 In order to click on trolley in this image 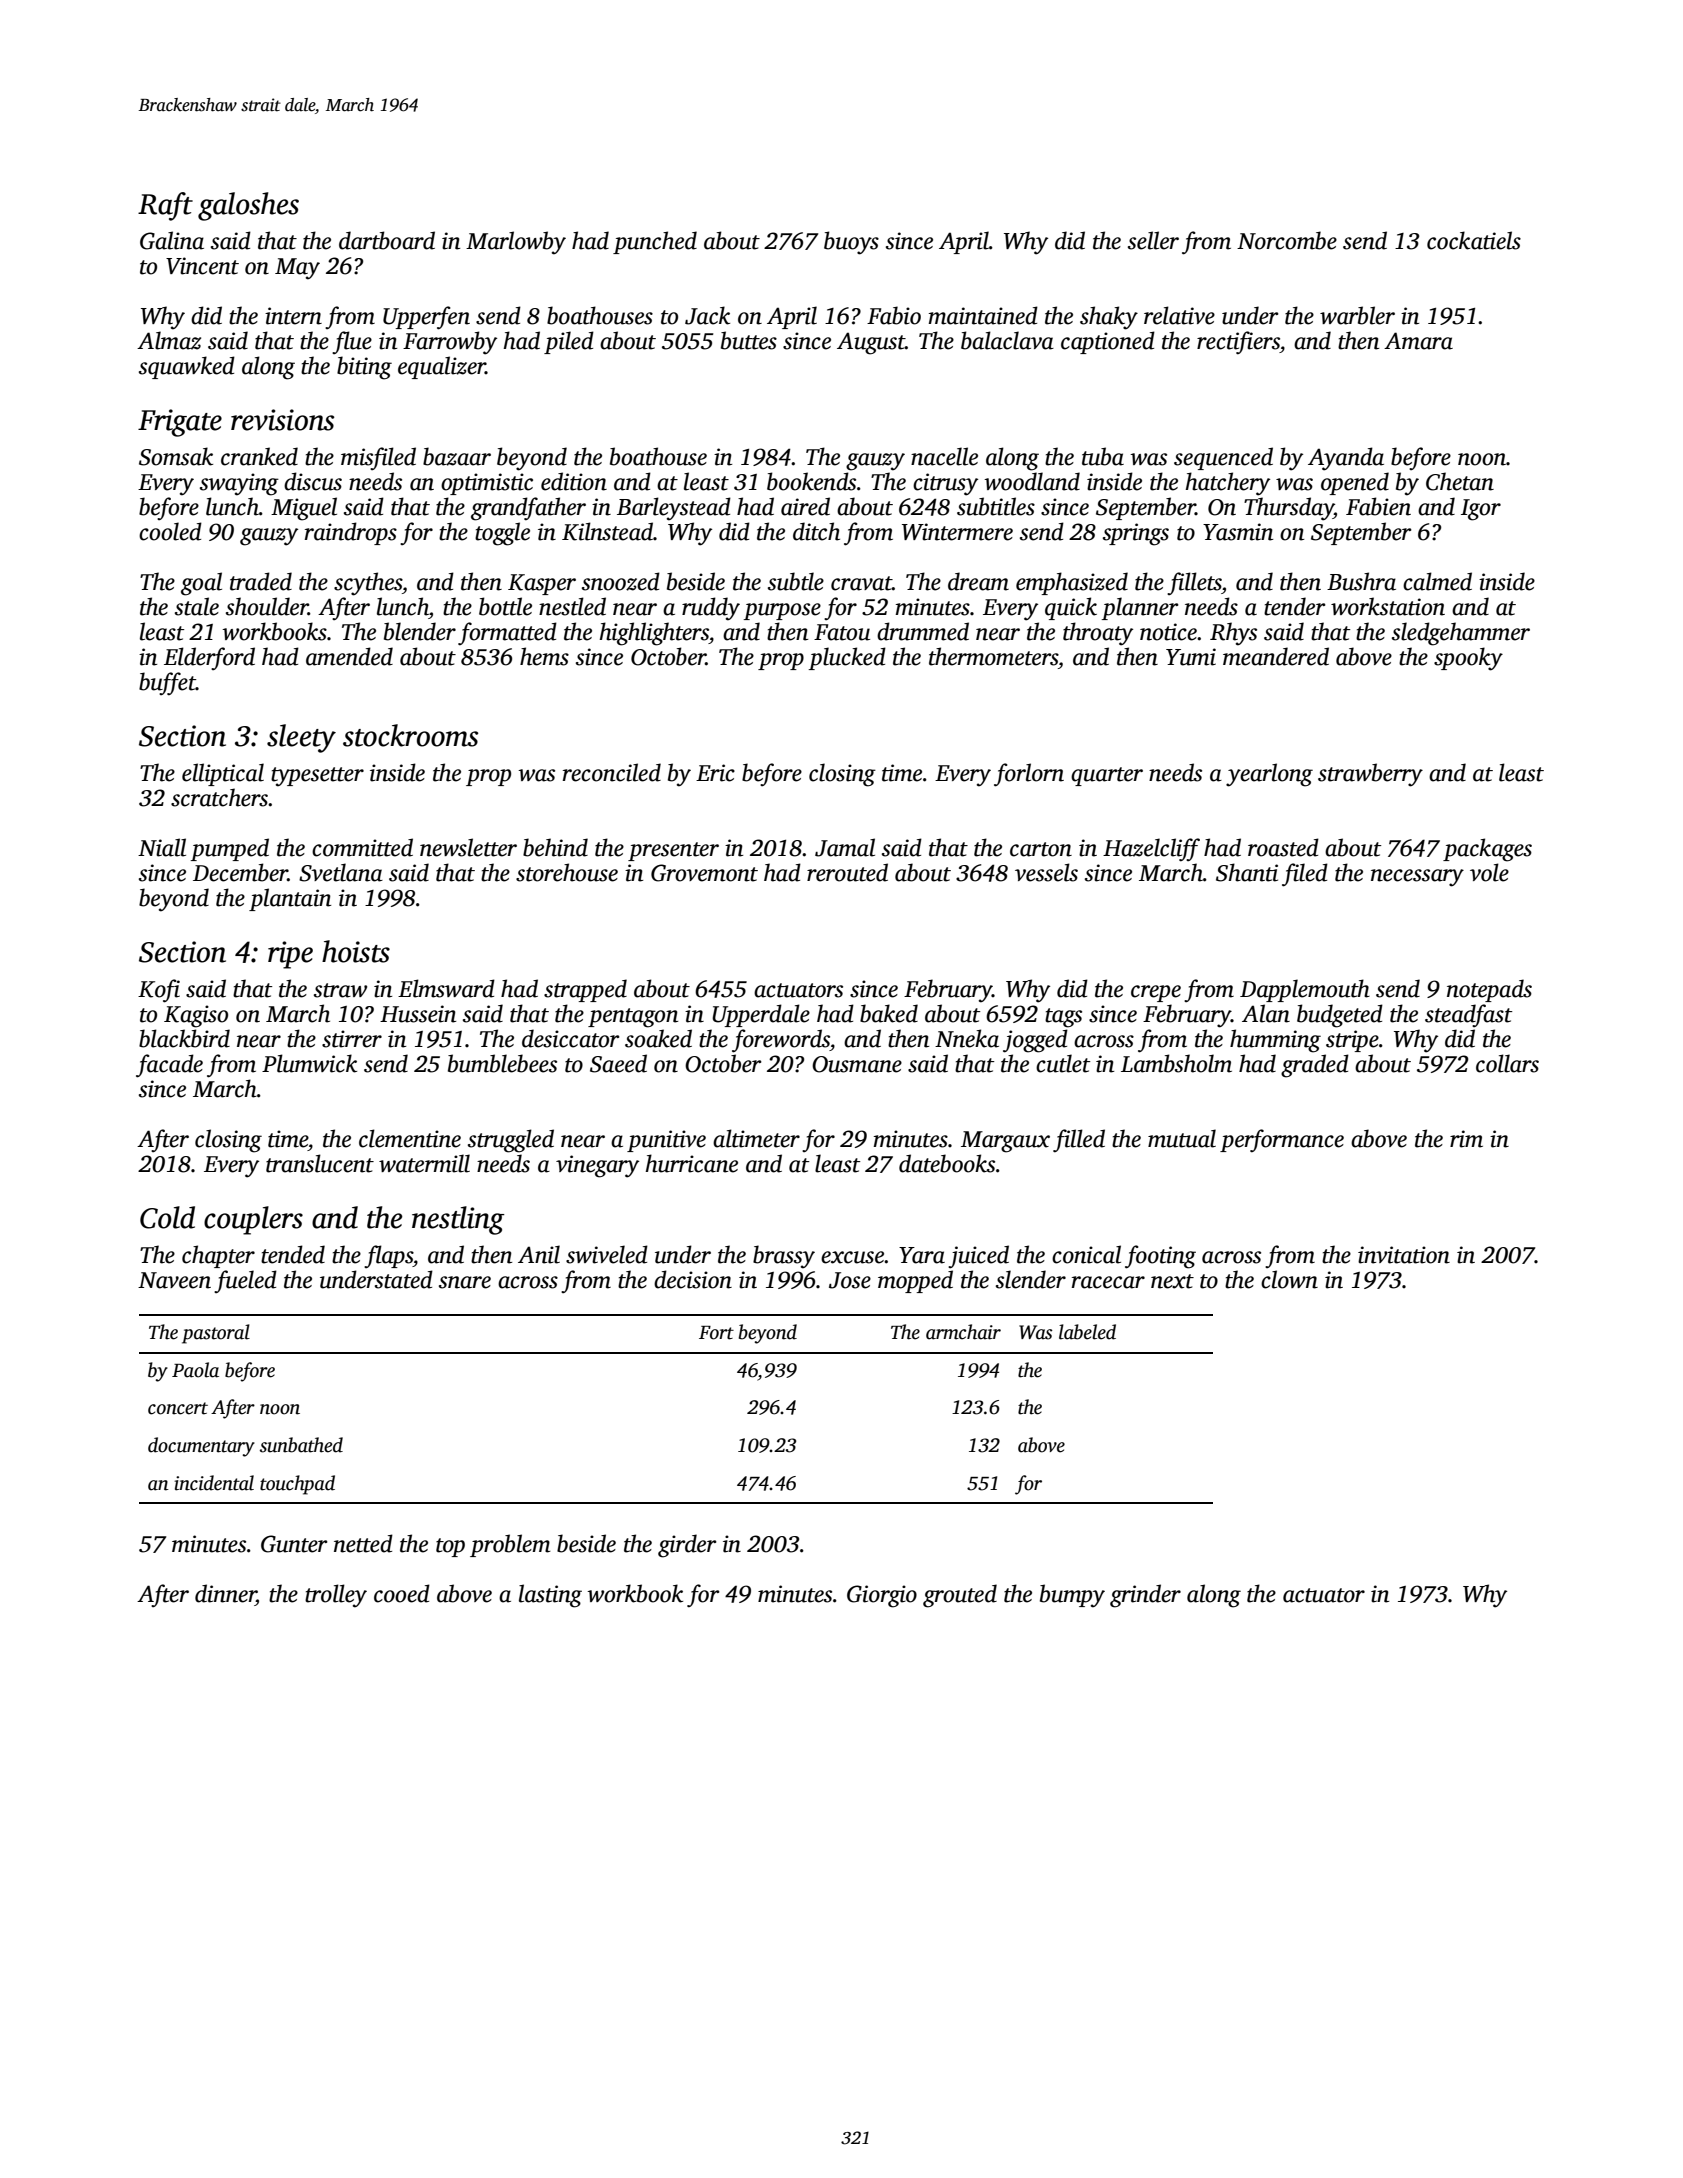, I will do `click(336, 1596)`.
